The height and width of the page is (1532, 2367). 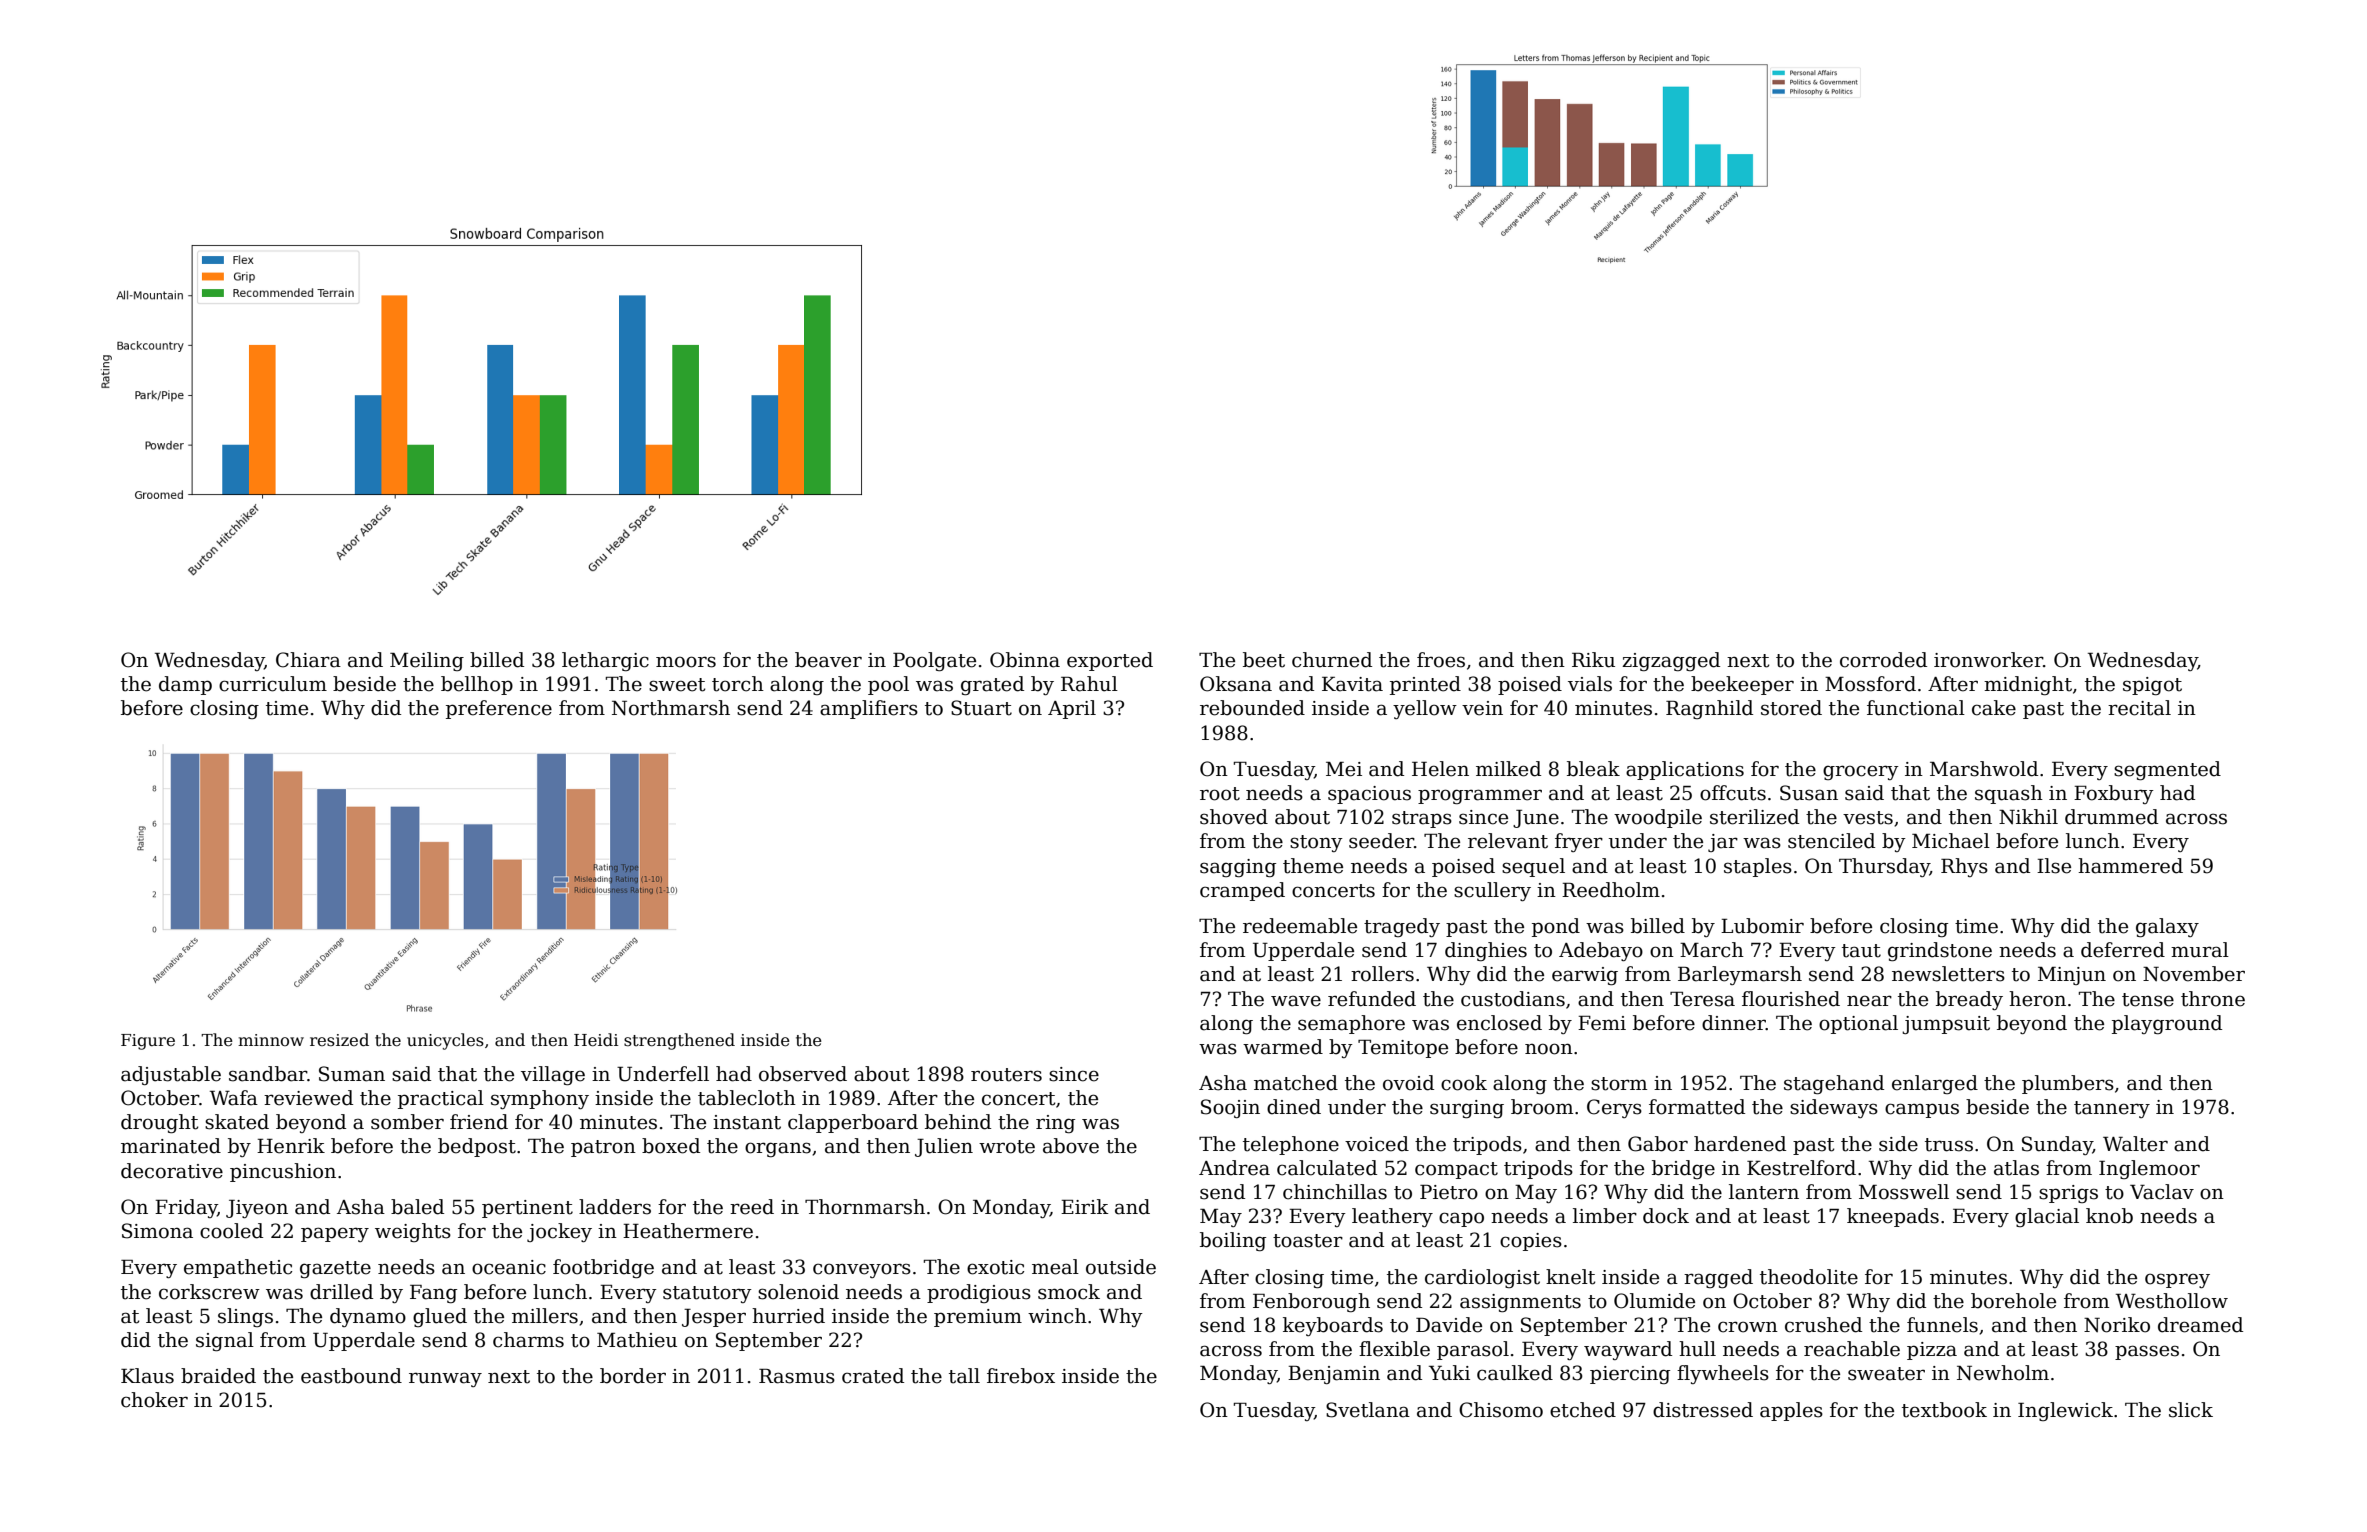 I want to click on tragedy, so click(x=1402, y=927).
